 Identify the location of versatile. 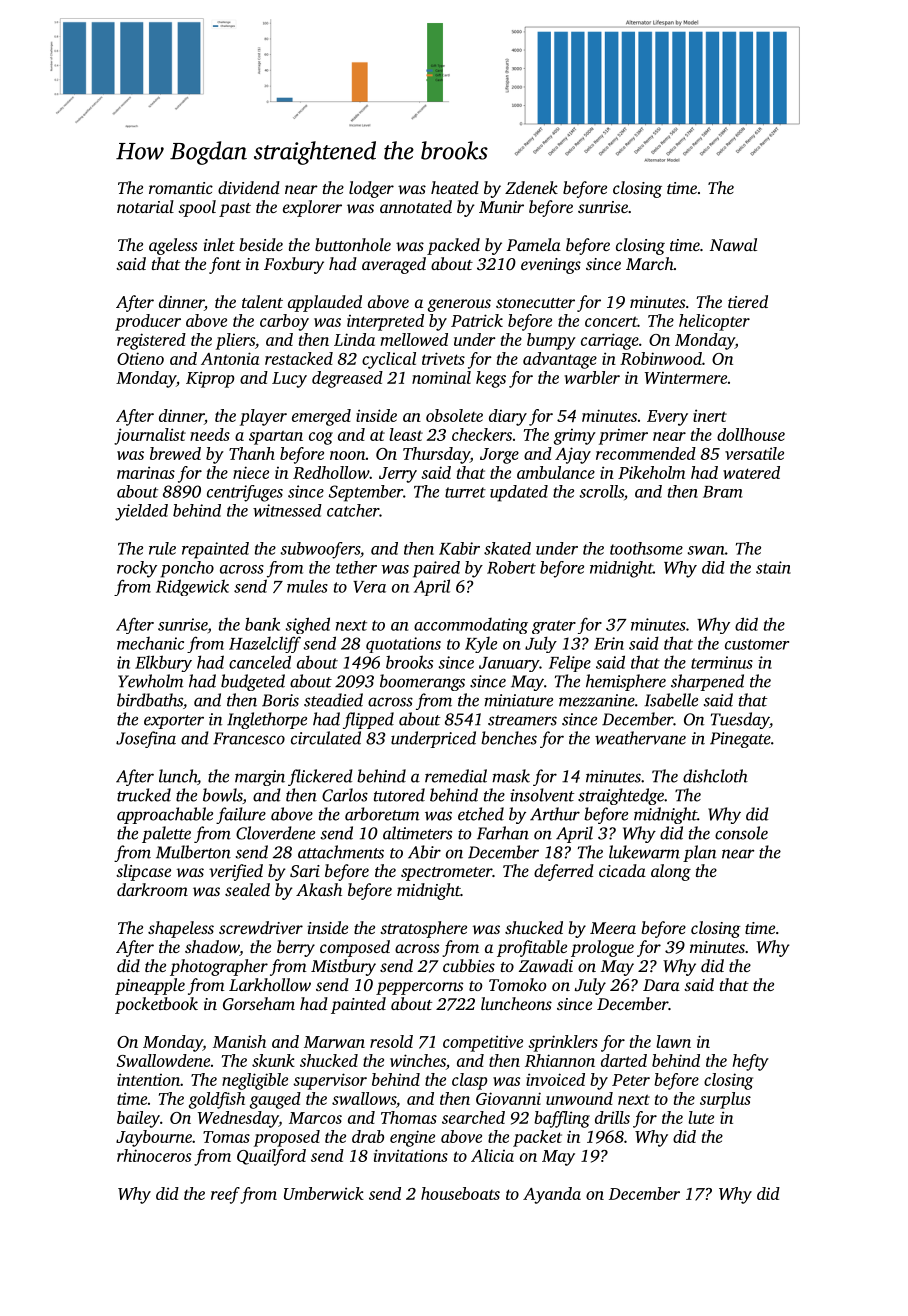
(754, 453).
